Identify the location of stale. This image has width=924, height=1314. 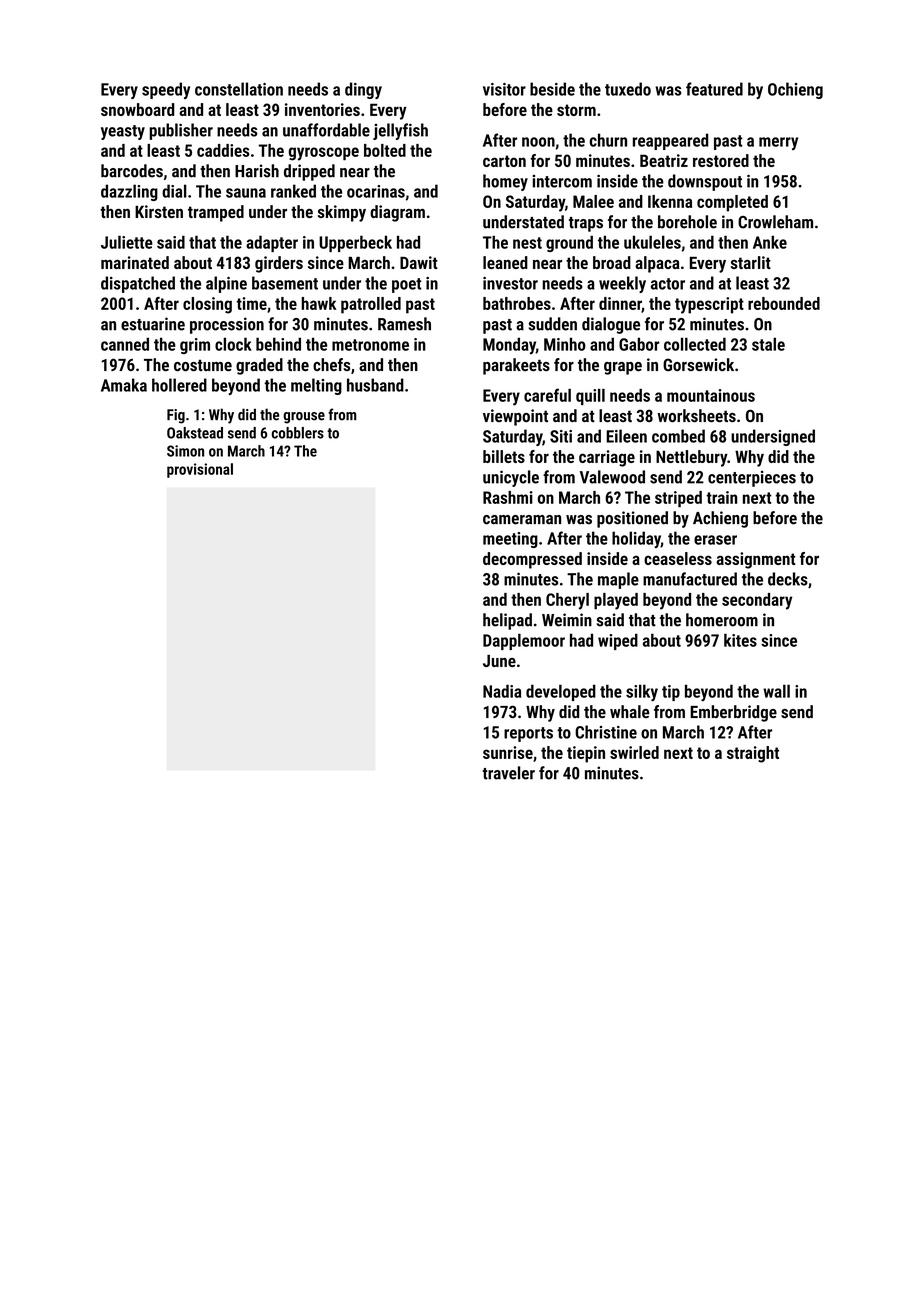
(768, 344).
